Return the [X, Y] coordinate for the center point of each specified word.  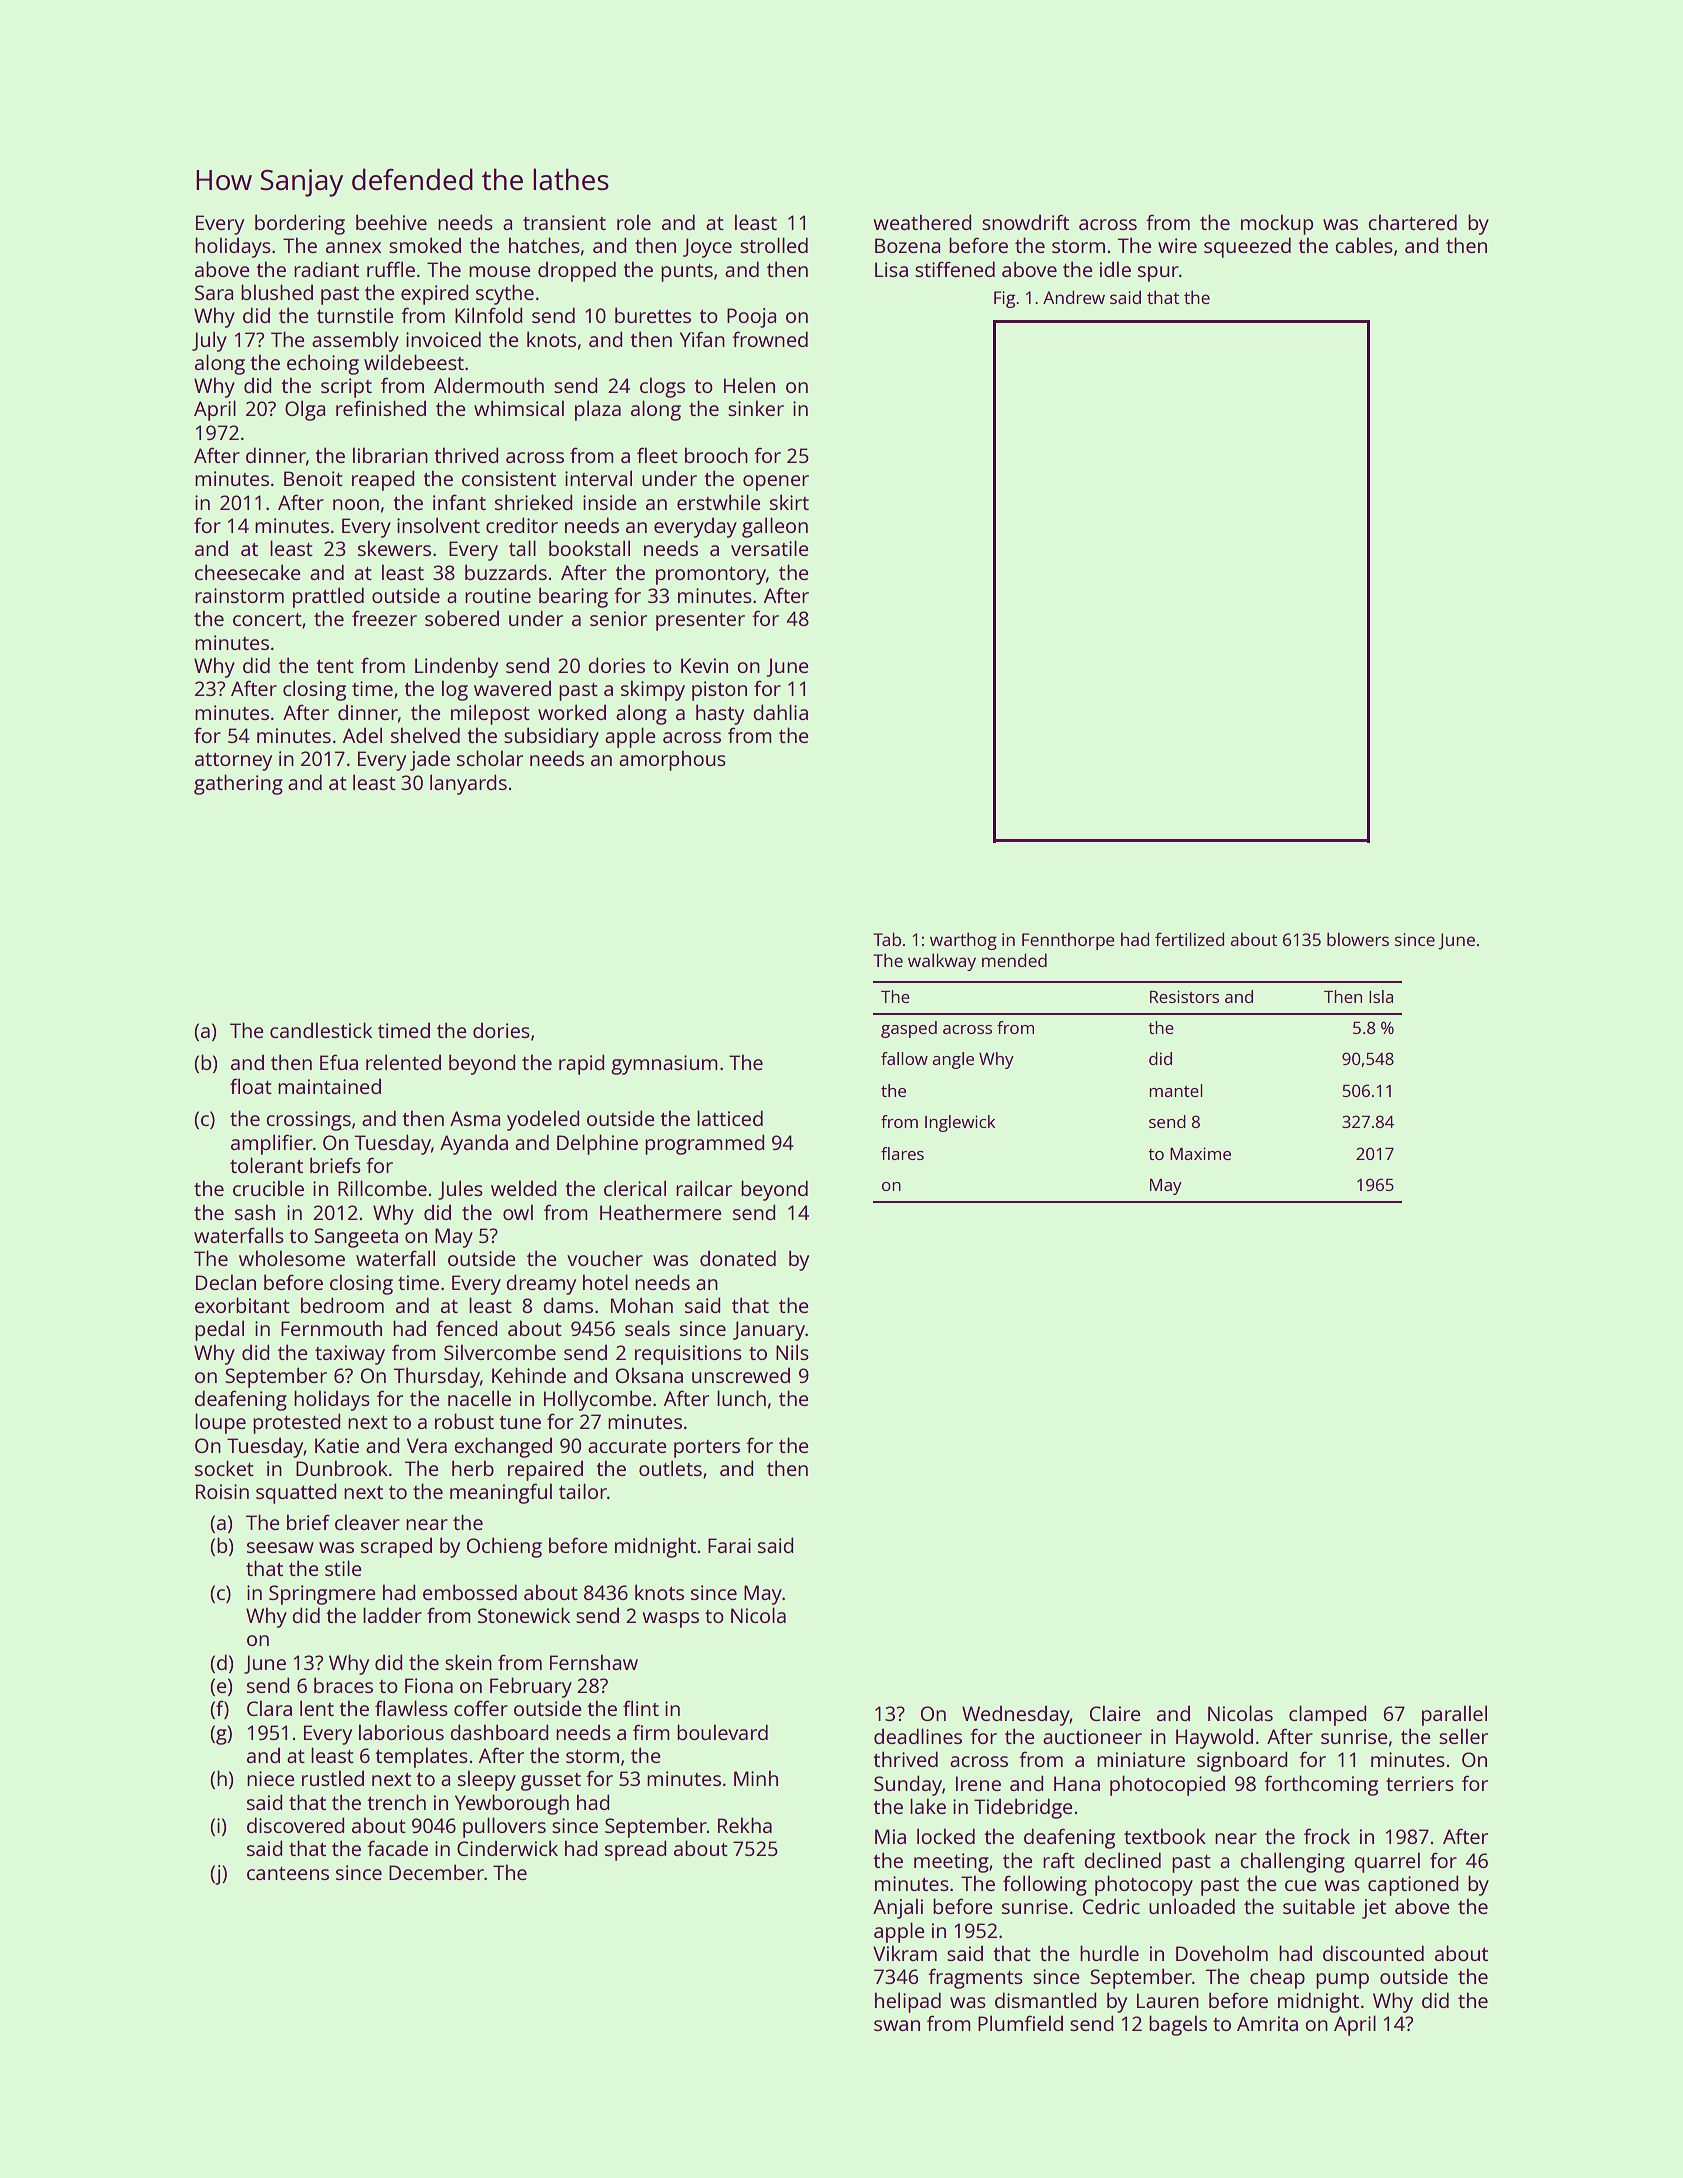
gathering [238, 784]
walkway [942, 962]
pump [1342, 1981]
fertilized [1189, 939]
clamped [1327, 1715]
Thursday [437, 1377]
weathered [922, 222]
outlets [670, 1468]
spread [635, 1850]
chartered [1412, 222]
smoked [425, 245]
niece [270, 1778]
